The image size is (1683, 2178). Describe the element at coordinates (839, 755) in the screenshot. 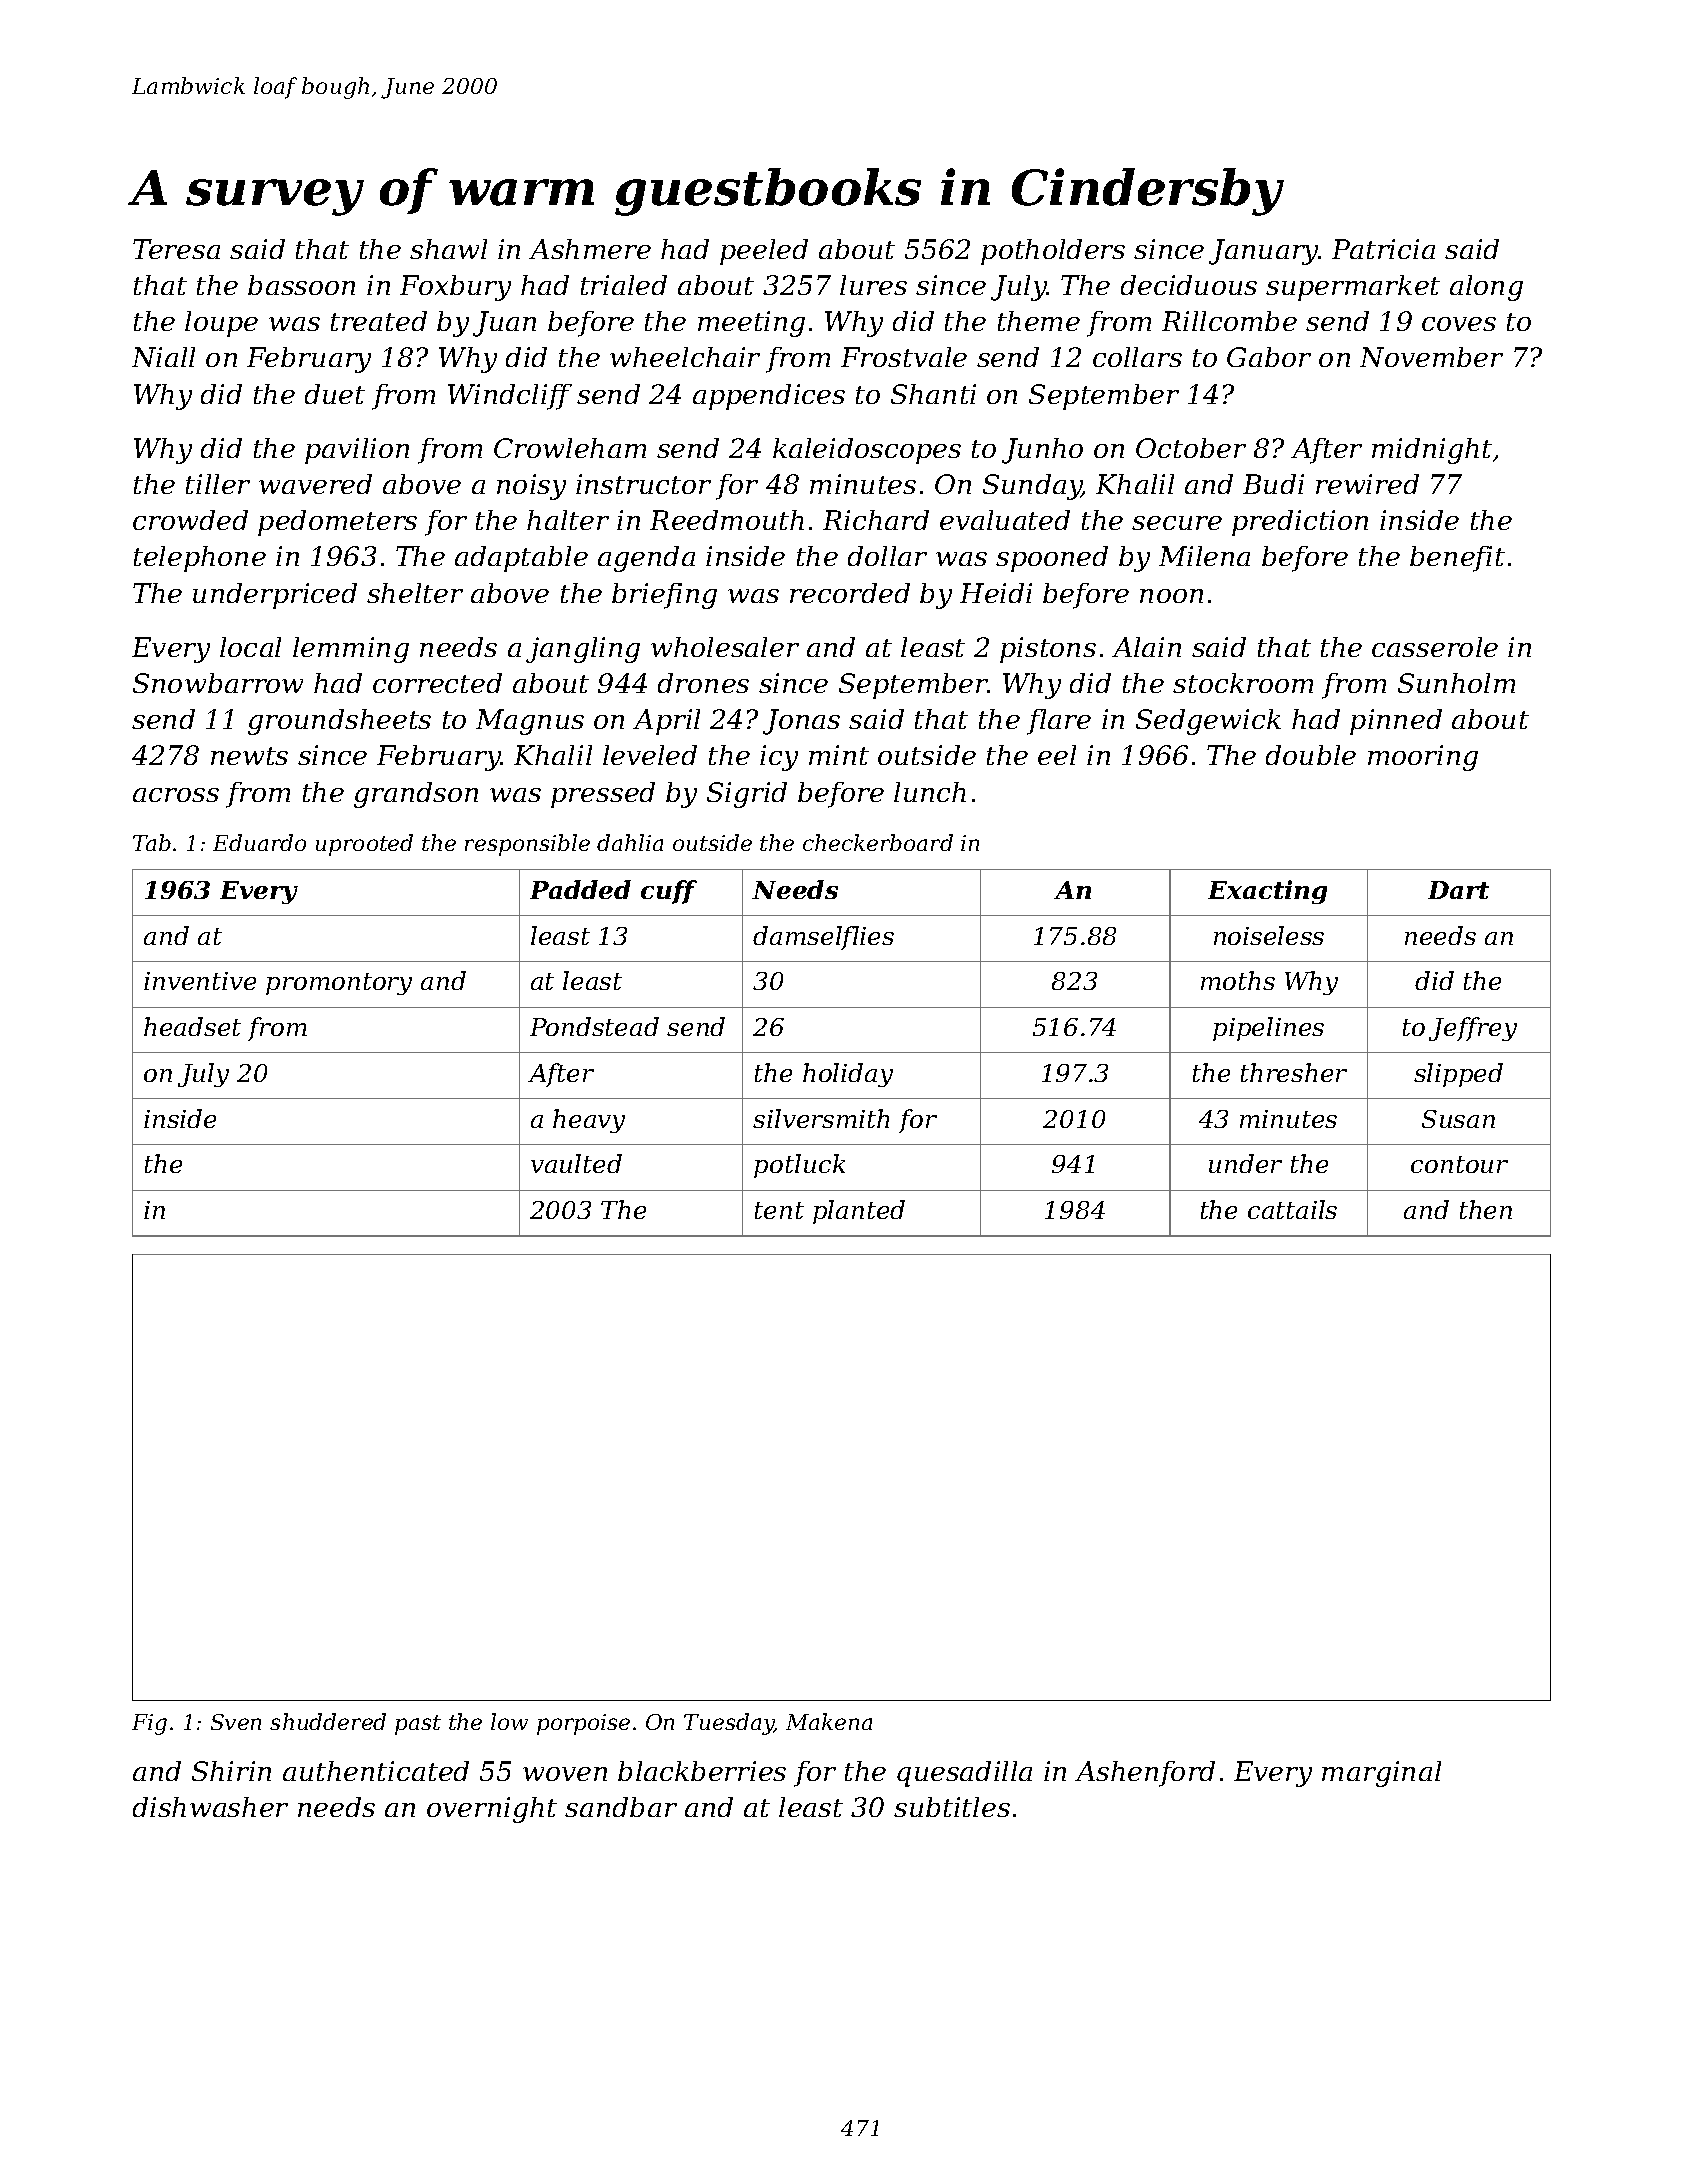

I see `mint` at that location.
